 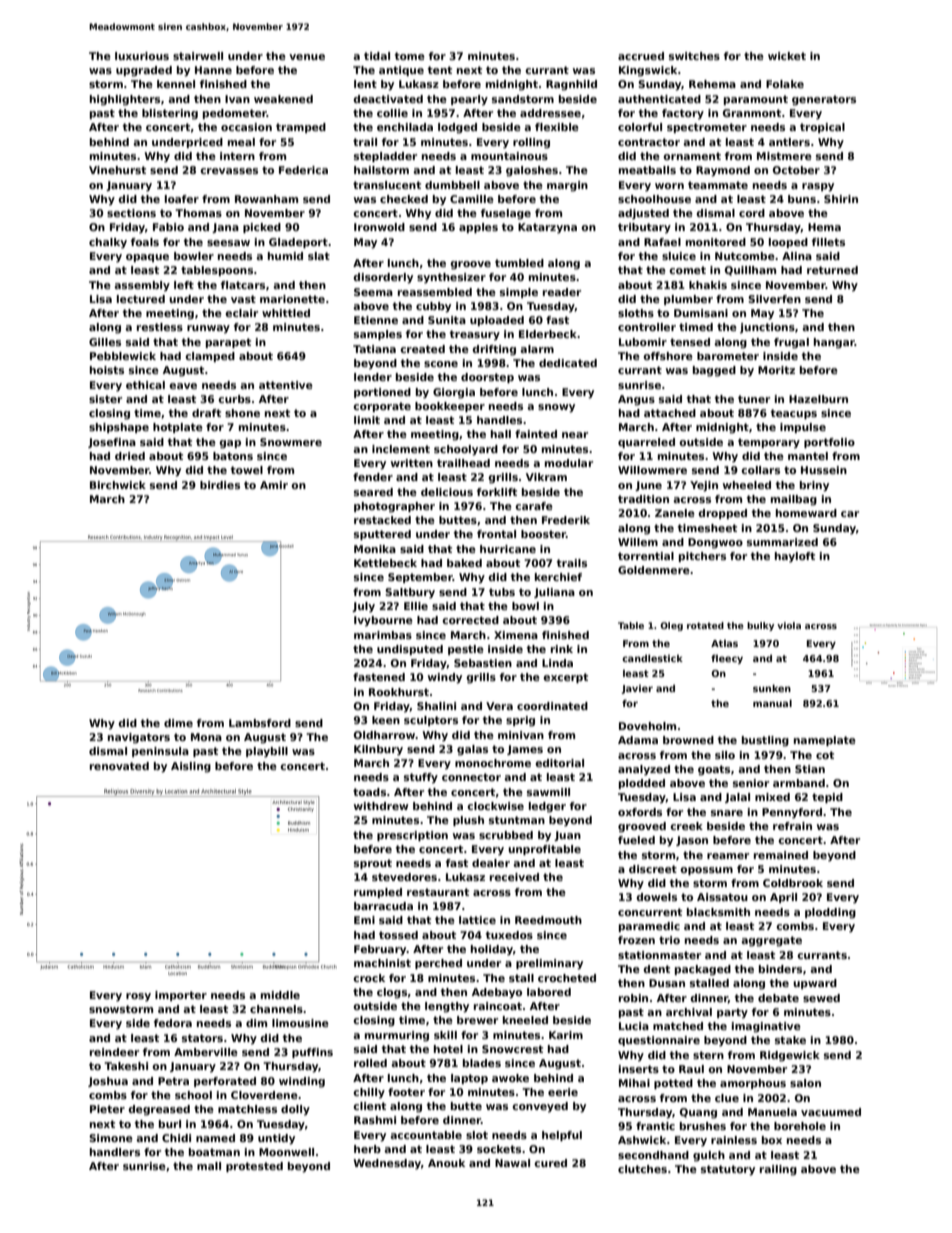 What do you see at coordinates (160, 327) in the page?
I see `restless` at bounding box center [160, 327].
